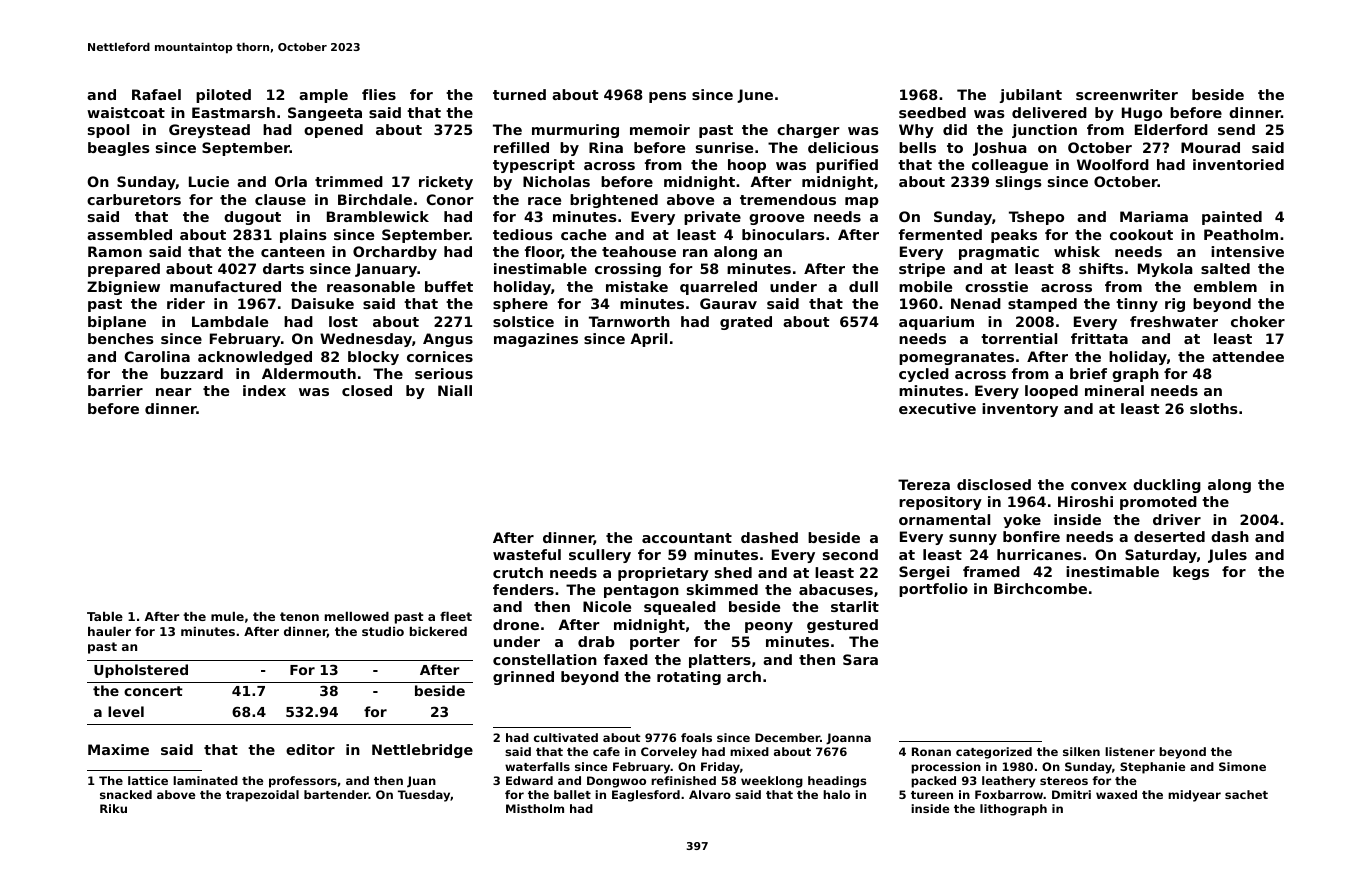 This screenshot has height=887, width=1372. What do you see at coordinates (123, 288) in the screenshot?
I see `Zbigniew` at bounding box center [123, 288].
